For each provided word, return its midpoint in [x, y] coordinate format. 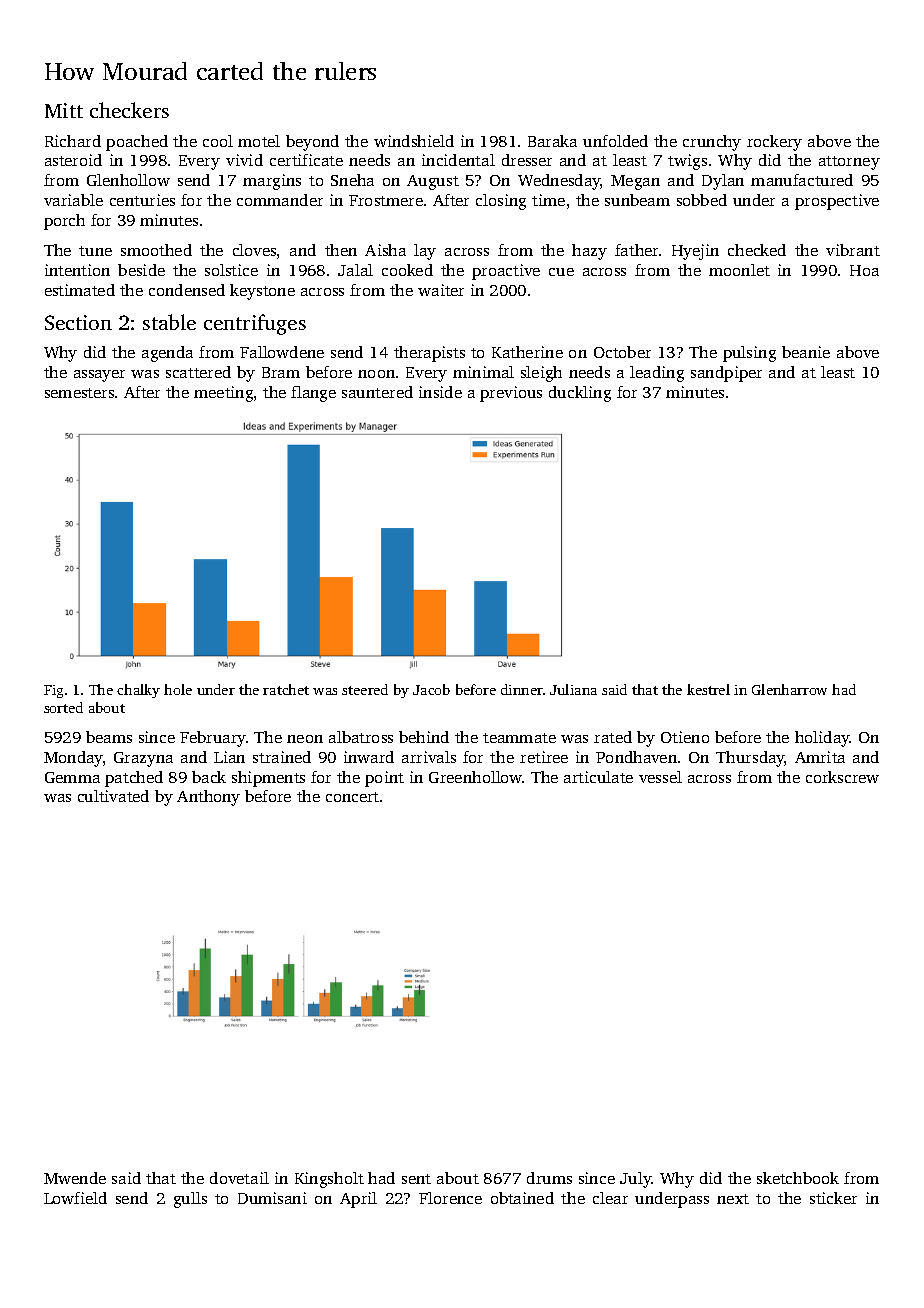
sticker [833, 1198]
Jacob [431, 689]
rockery [774, 143]
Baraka [552, 141]
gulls [190, 1200]
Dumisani [272, 1198]
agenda [167, 354]
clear [610, 1198]
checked [757, 250]
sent [416, 1179]
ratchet [286, 689]
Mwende [75, 1178]
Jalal [355, 270]
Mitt [64, 110]
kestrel [708, 689]
